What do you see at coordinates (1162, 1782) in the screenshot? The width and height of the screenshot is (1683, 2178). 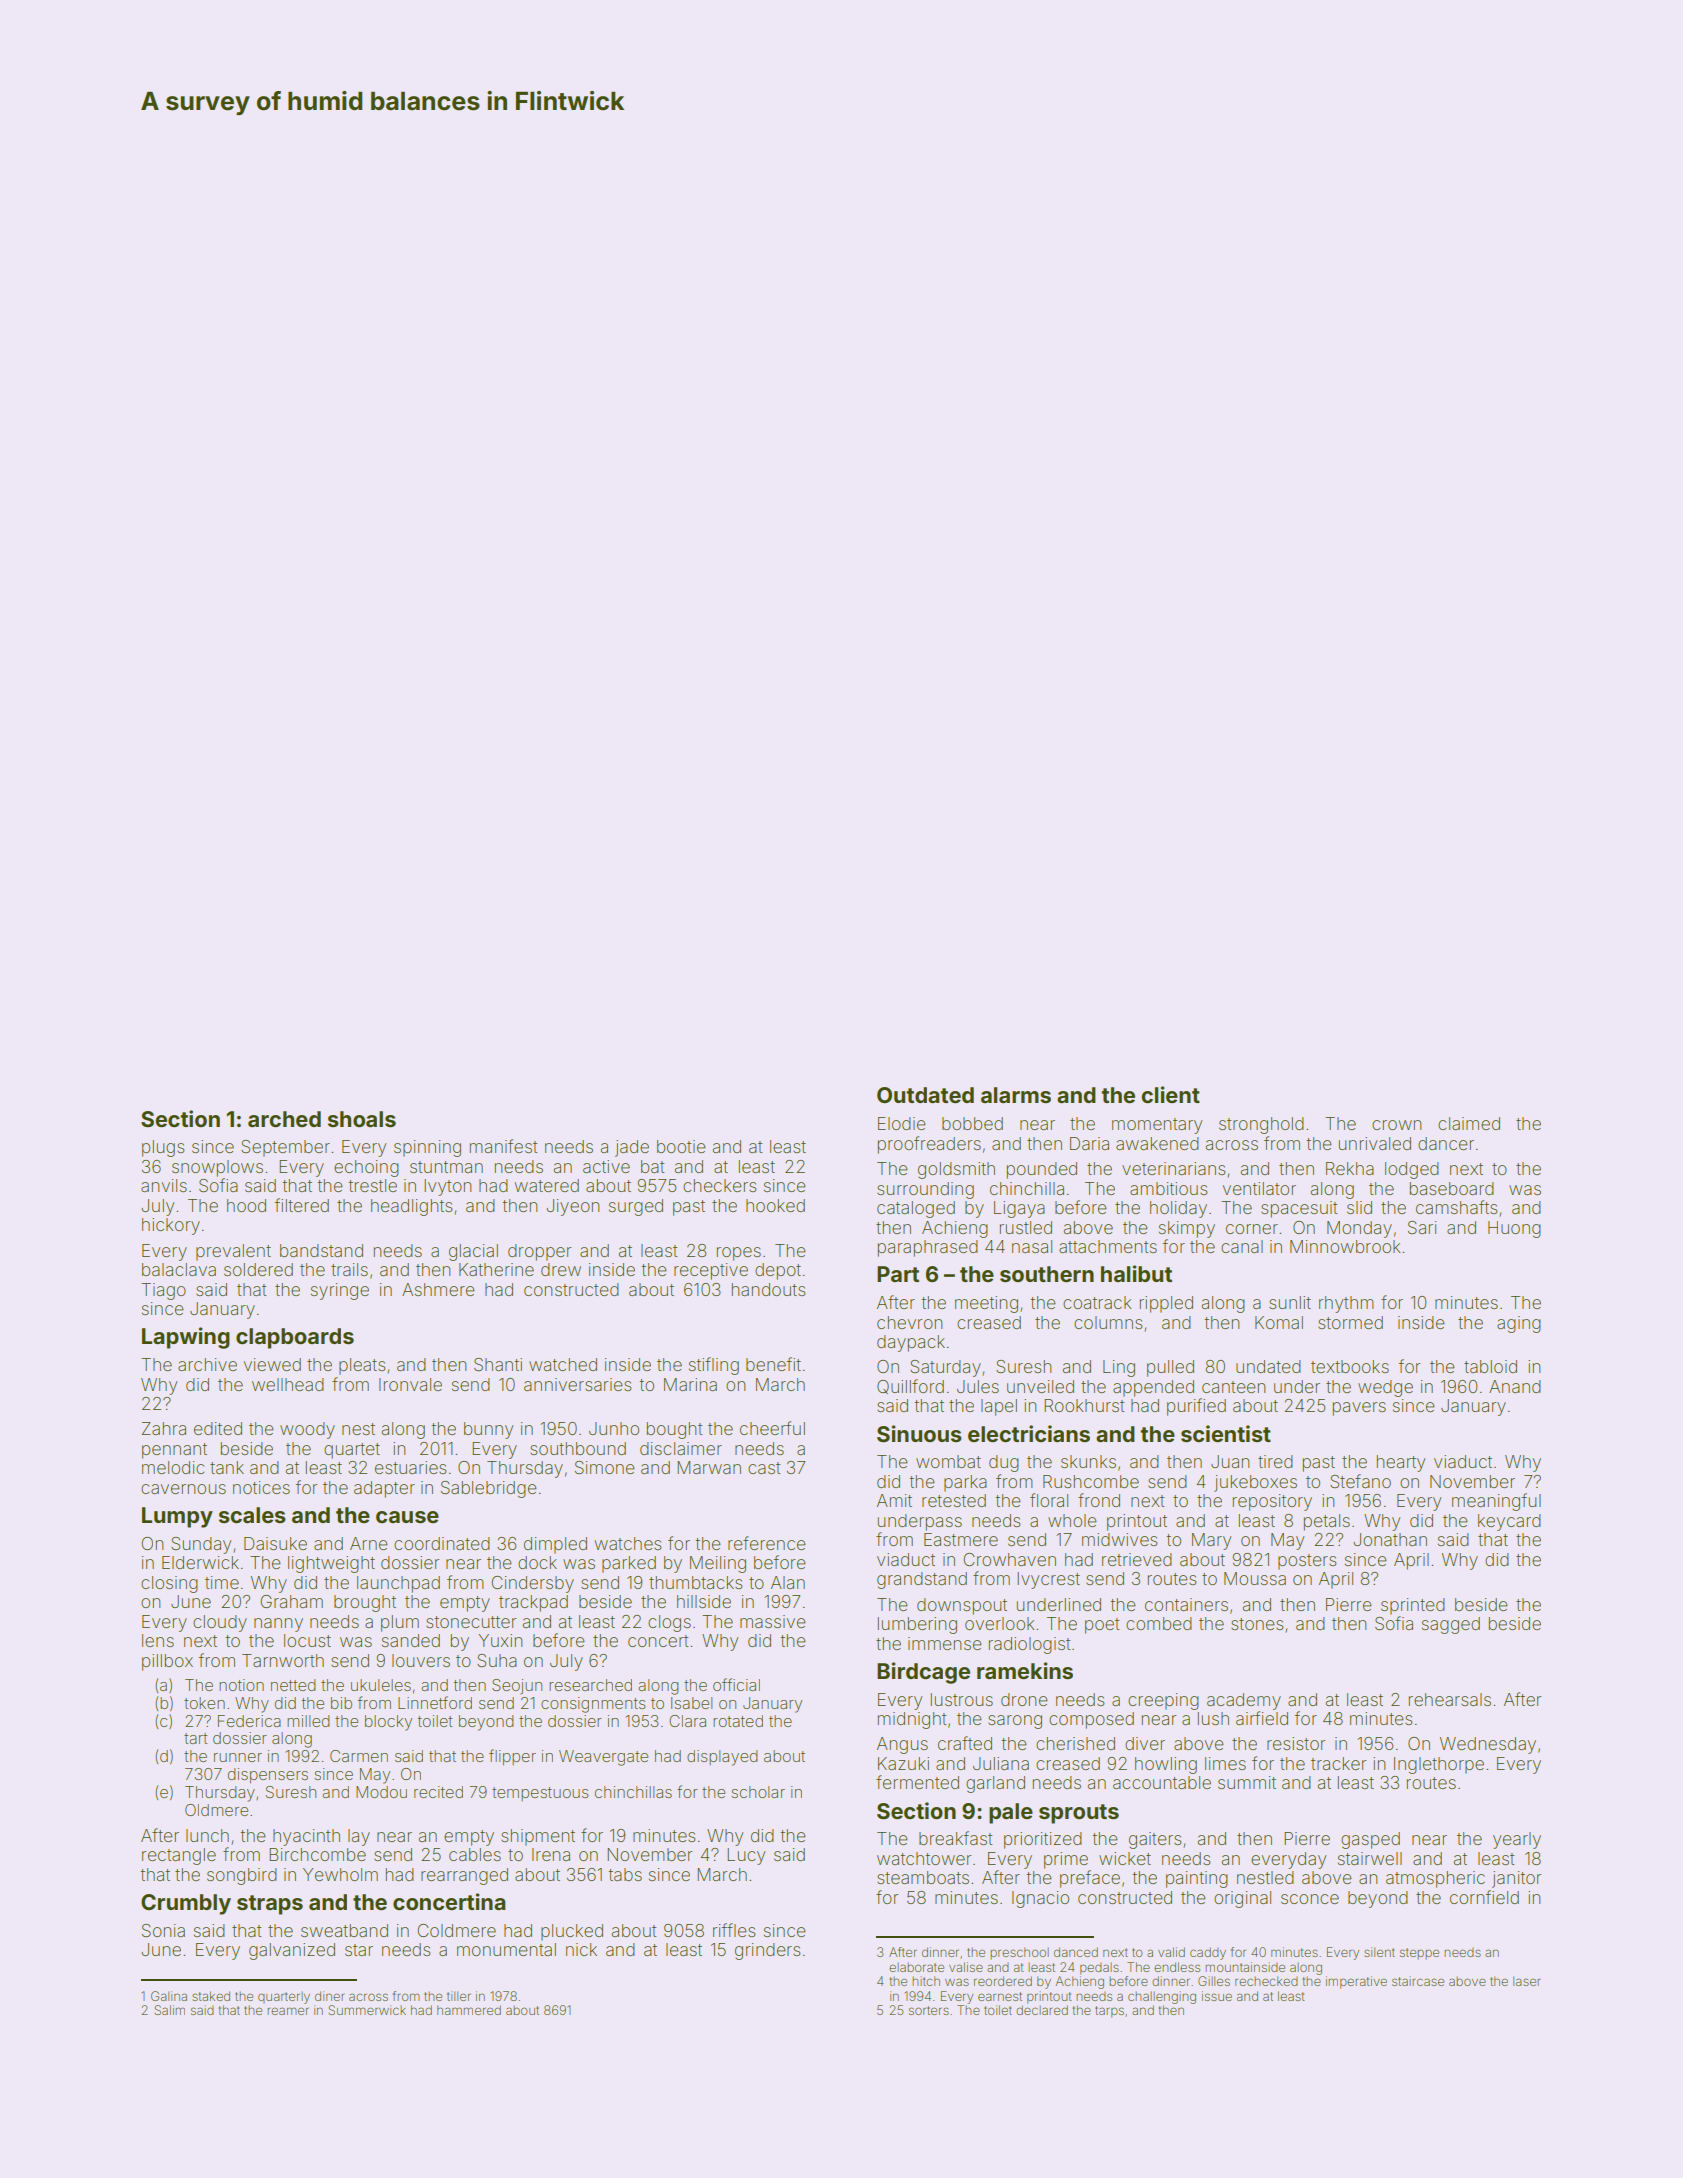 I see `accountable` at bounding box center [1162, 1782].
